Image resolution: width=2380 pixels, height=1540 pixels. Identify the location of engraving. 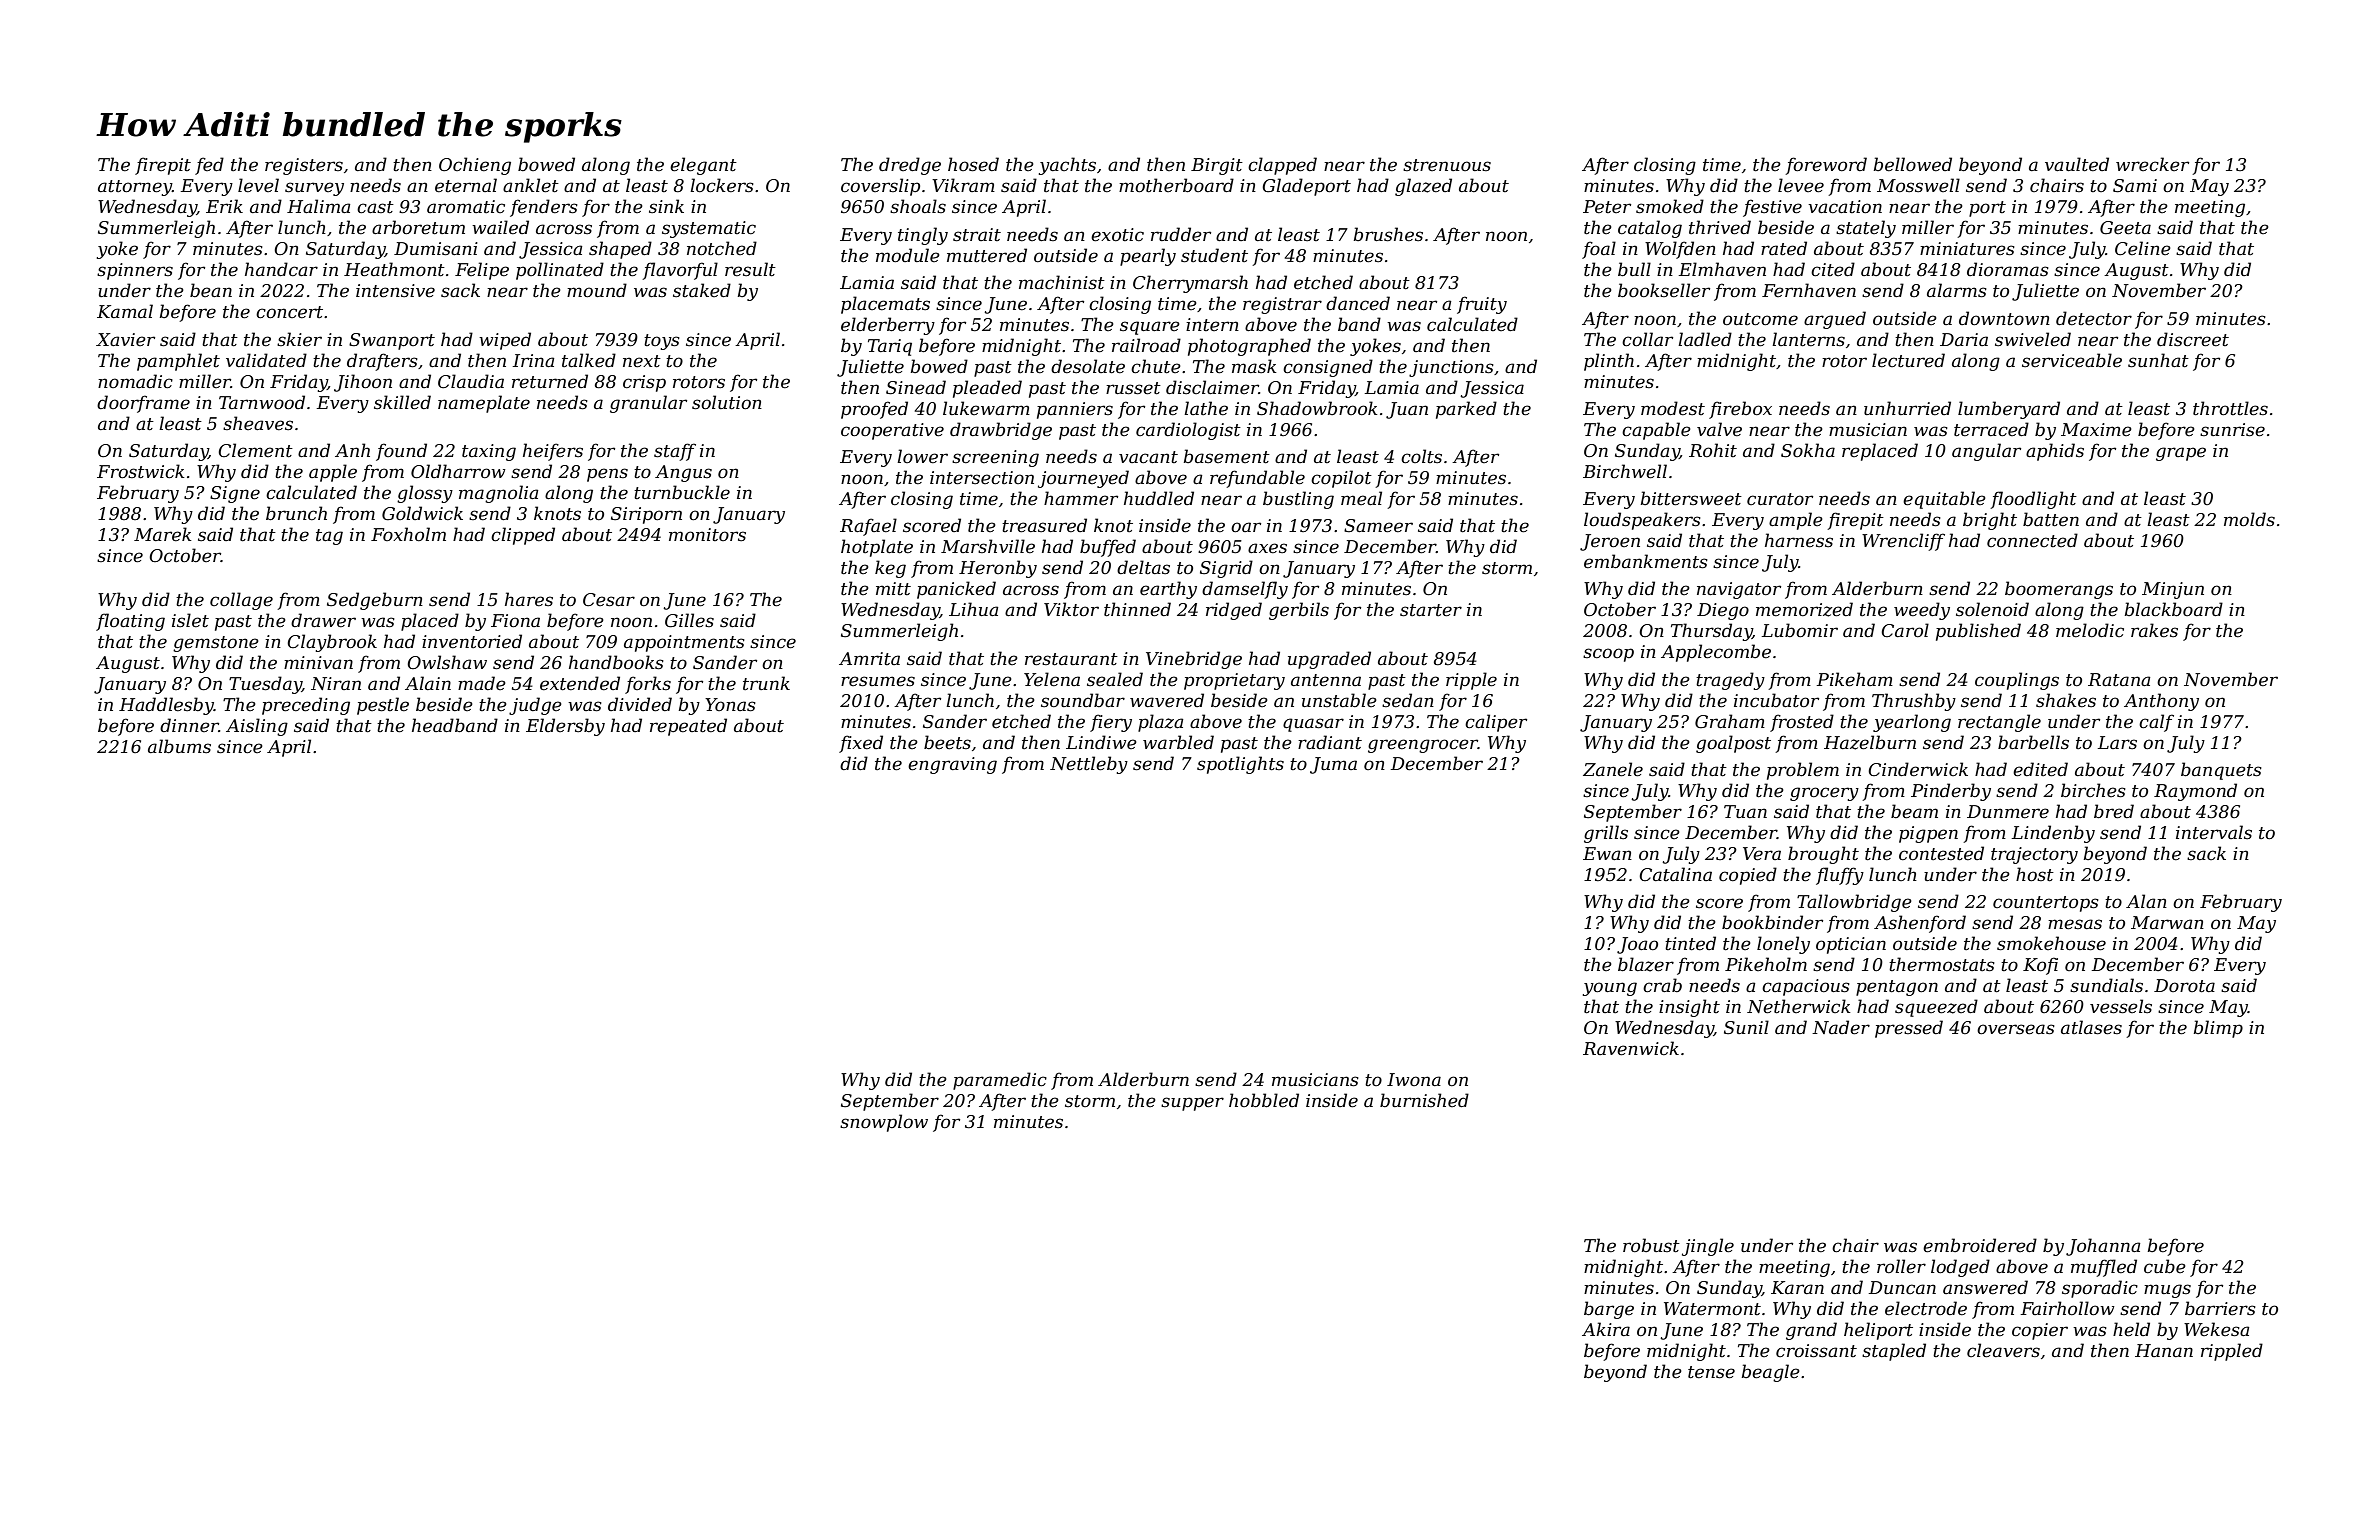
(952, 765).
